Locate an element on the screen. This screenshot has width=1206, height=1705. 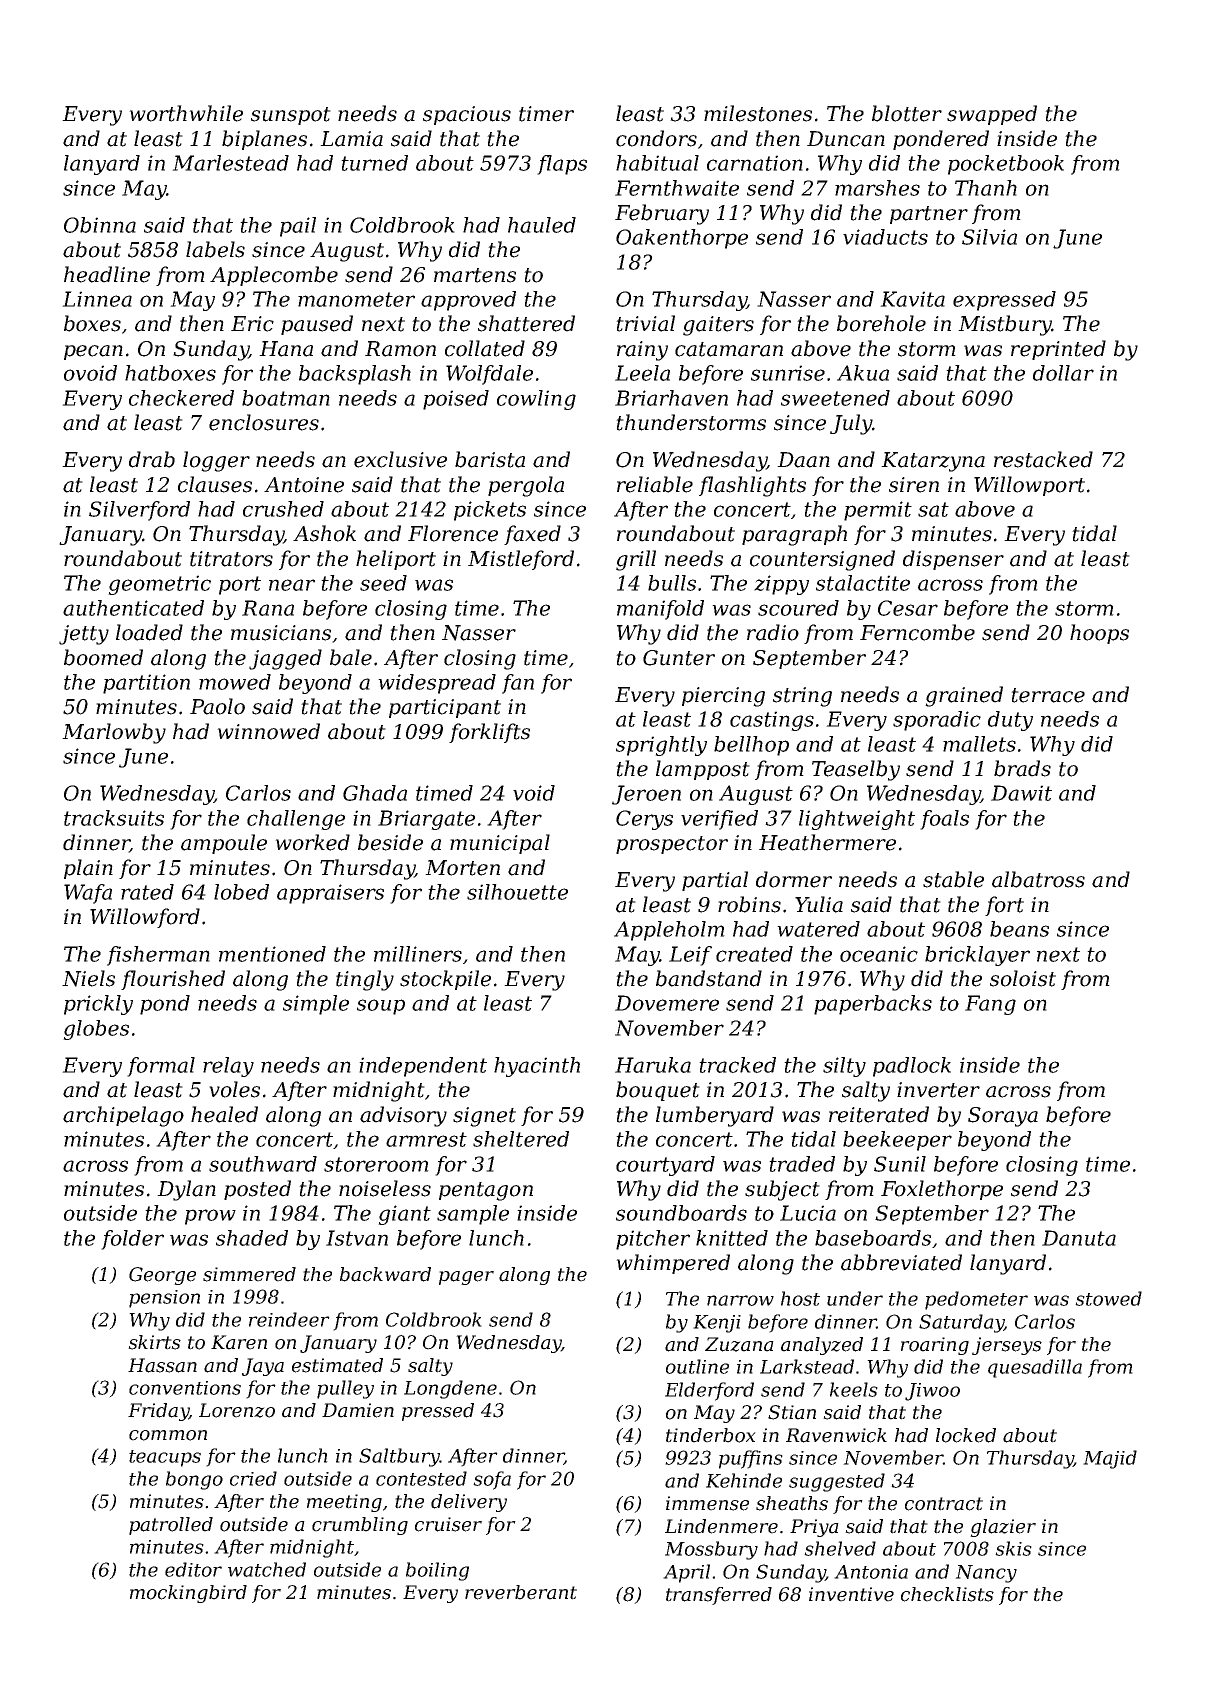
milestones is located at coordinates (758, 113).
